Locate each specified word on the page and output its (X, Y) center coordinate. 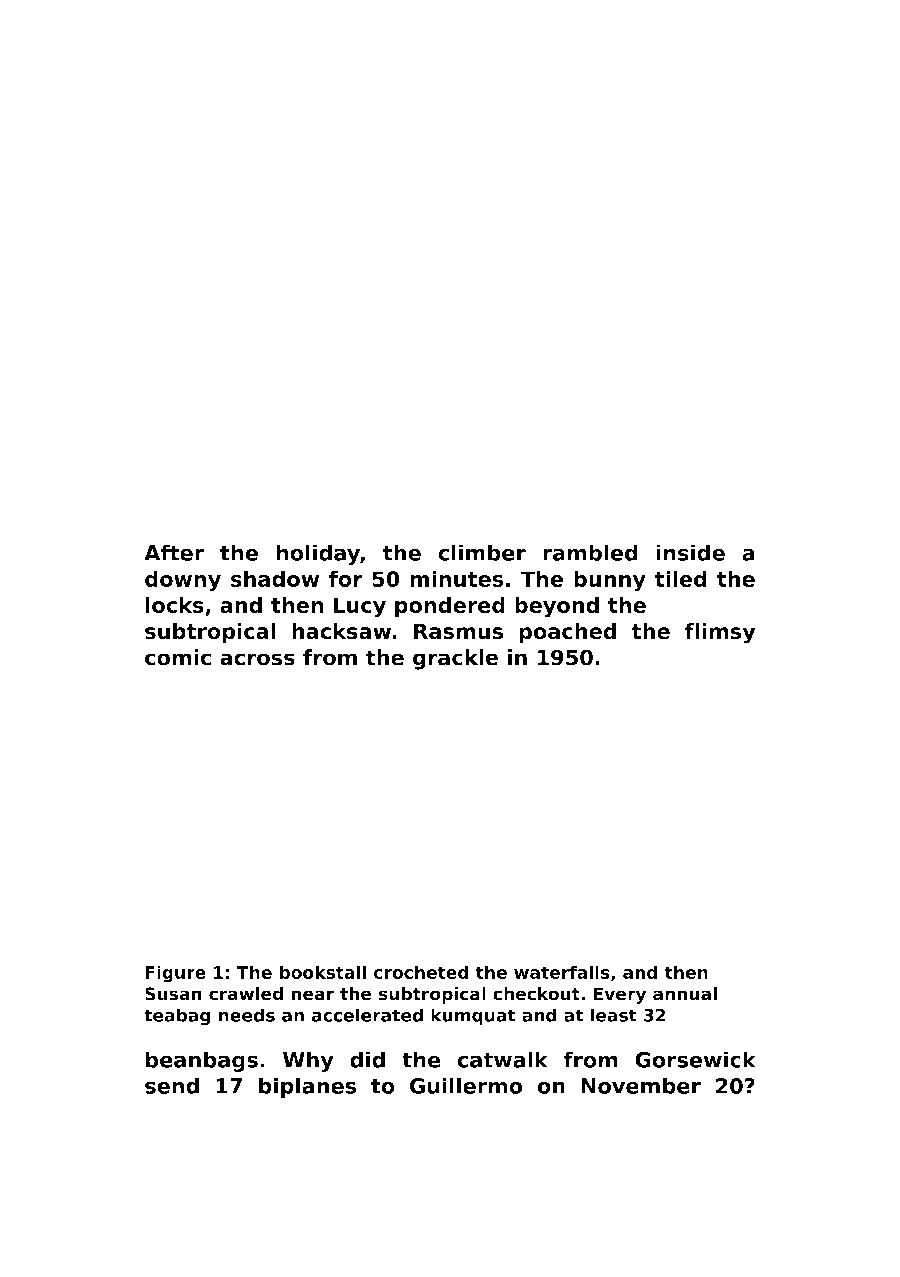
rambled (590, 552)
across (257, 659)
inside (690, 552)
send (172, 1085)
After (174, 552)
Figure (175, 974)
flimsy (720, 633)
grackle (455, 659)
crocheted (421, 972)
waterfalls (562, 972)
